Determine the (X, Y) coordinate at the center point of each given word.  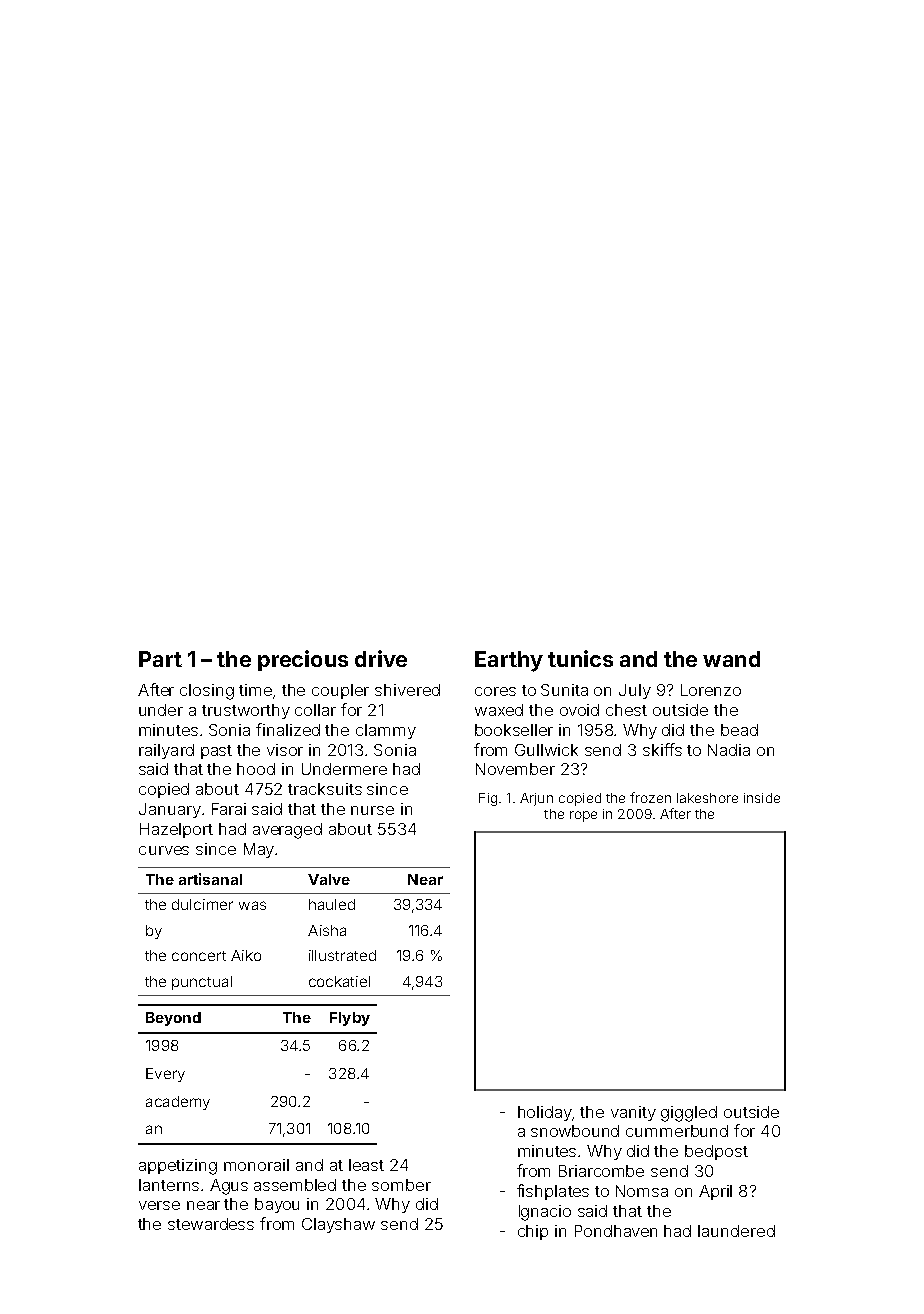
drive (381, 658)
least (366, 1165)
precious (303, 660)
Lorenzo (711, 690)
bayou (277, 1205)
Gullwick (546, 750)
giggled (689, 1114)
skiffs (662, 749)
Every (165, 1075)
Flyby (350, 1019)
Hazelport (176, 830)
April (715, 1192)
